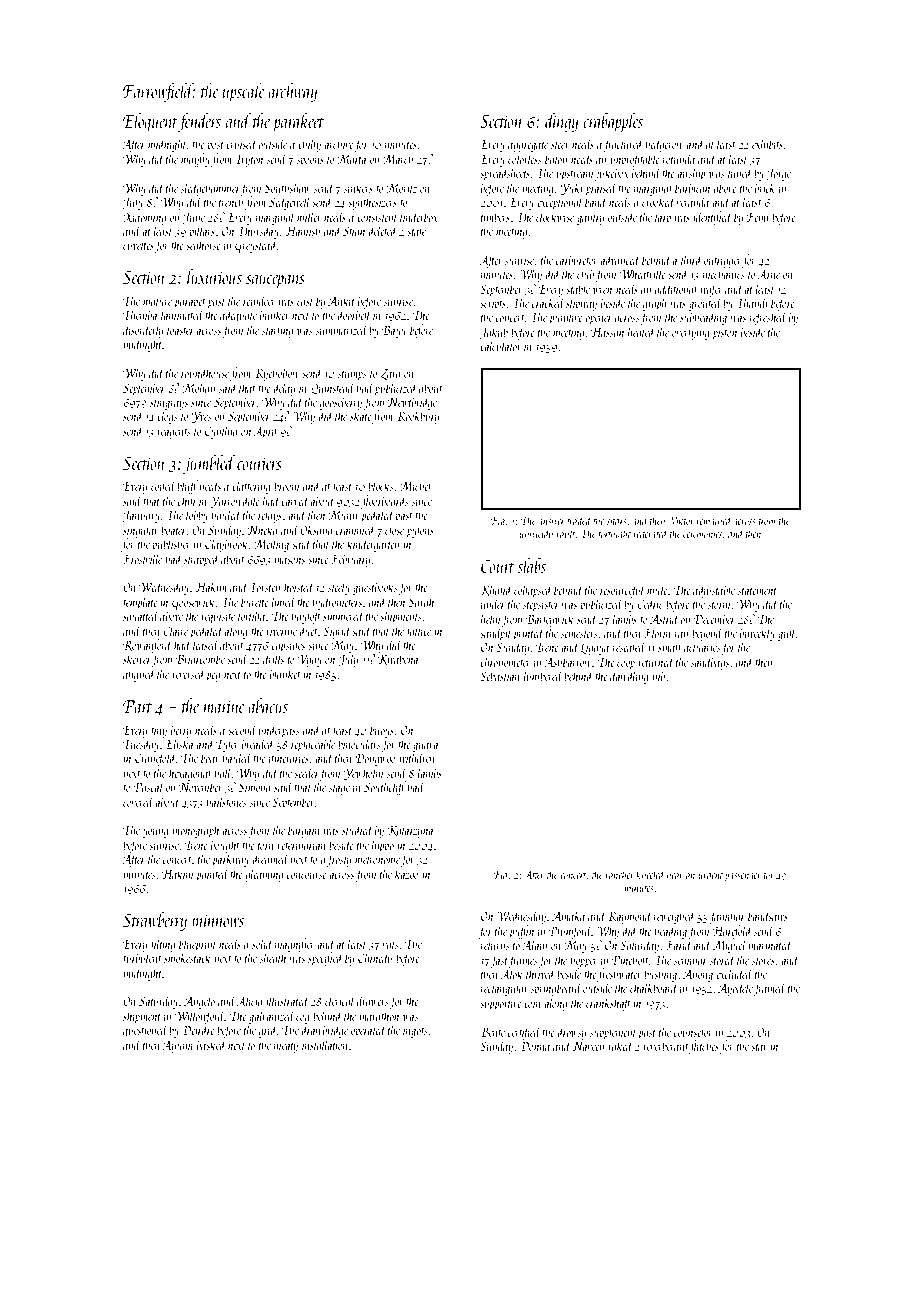  What do you see at coordinates (536, 534) in the page?
I see `unwieldy` at bounding box center [536, 534].
